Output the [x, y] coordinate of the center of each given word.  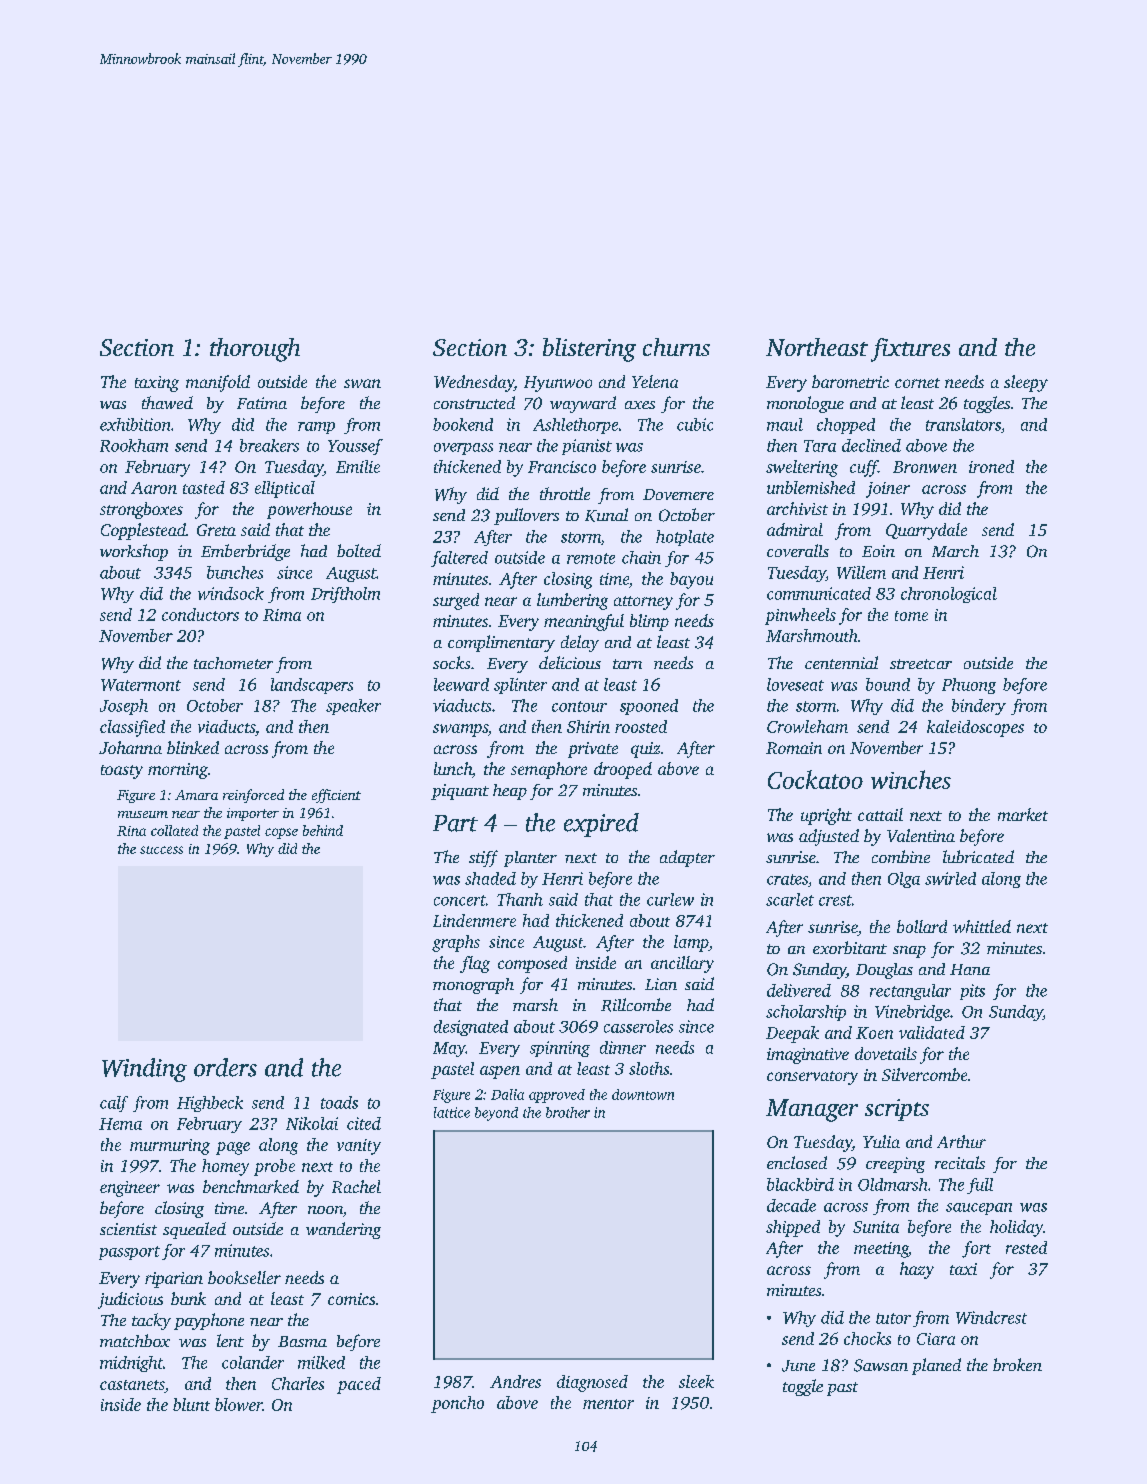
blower [238, 1404]
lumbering [572, 601]
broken [1017, 1364]
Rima [282, 615]
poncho [457, 1404]
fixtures [910, 350]
